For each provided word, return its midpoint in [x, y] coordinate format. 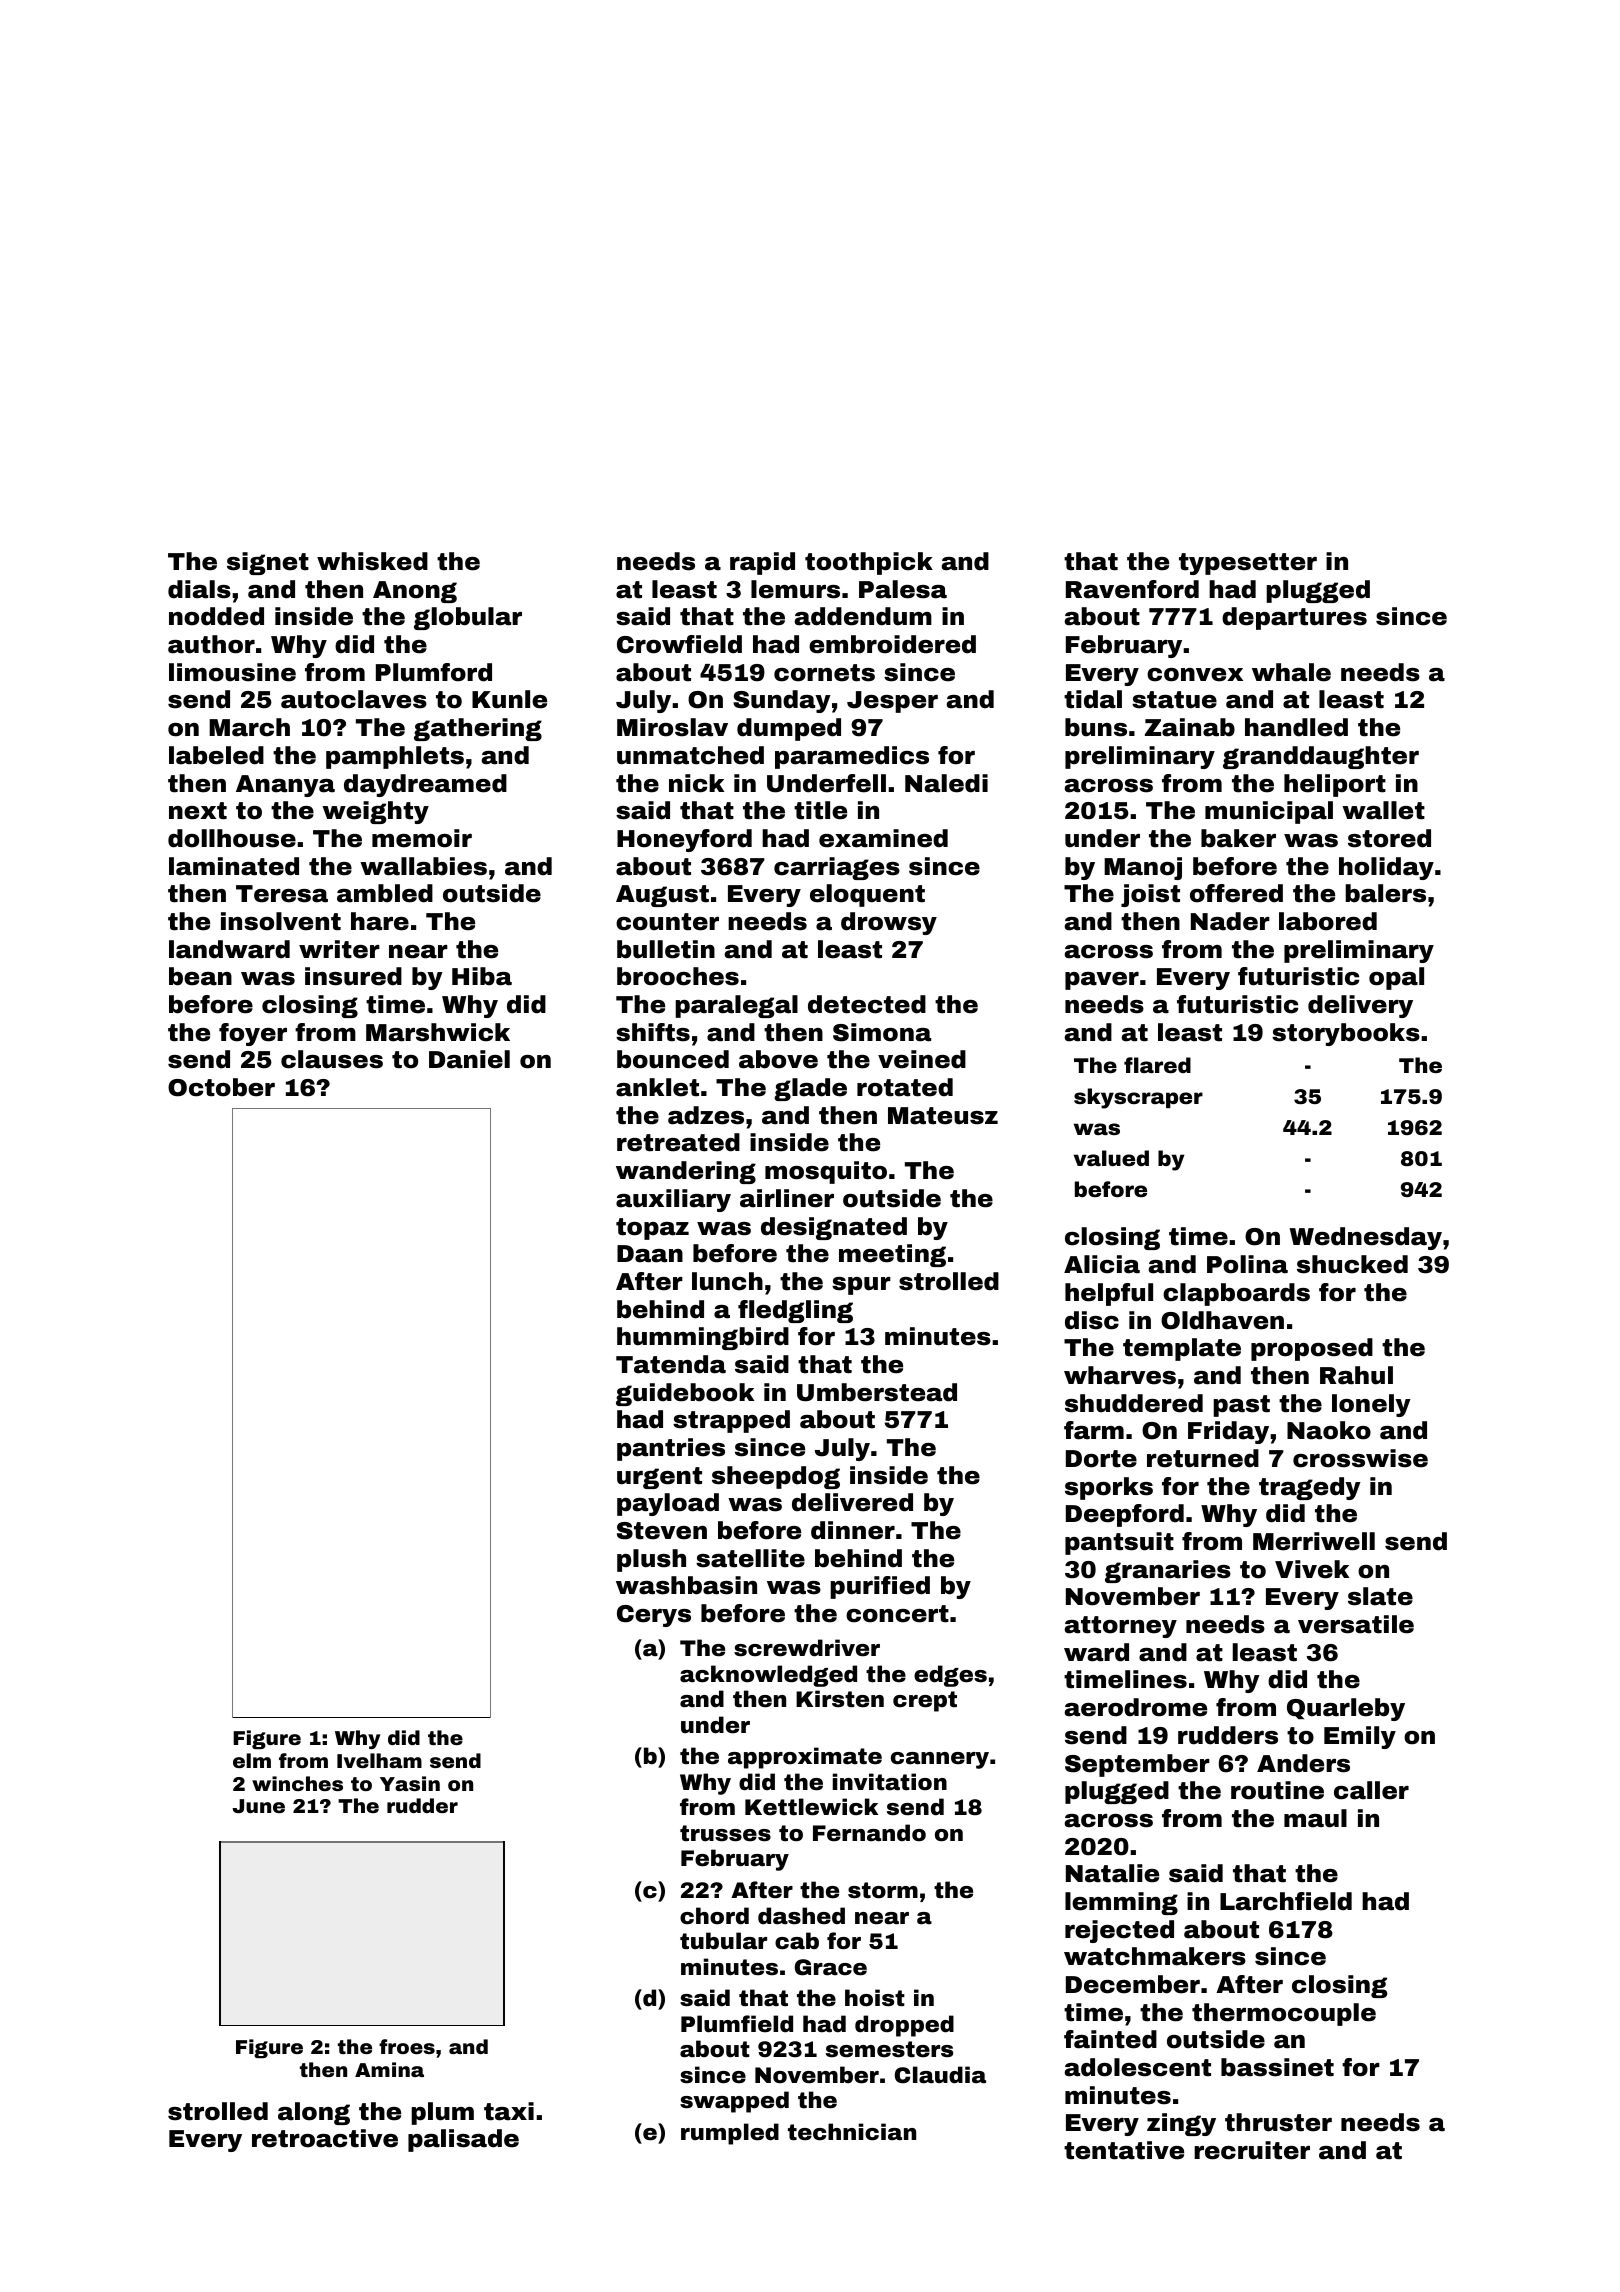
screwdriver [807, 1648]
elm [252, 1760]
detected [867, 1004]
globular [468, 618]
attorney [1121, 1627]
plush [651, 1560]
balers [1385, 893]
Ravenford [1132, 589]
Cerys [654, 1616]
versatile [1356, 1624]
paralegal [736, 1006]
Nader [1230, 921]
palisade [463, 2140]
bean [200, 976]
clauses [332, 1059]
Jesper [892, 702]
